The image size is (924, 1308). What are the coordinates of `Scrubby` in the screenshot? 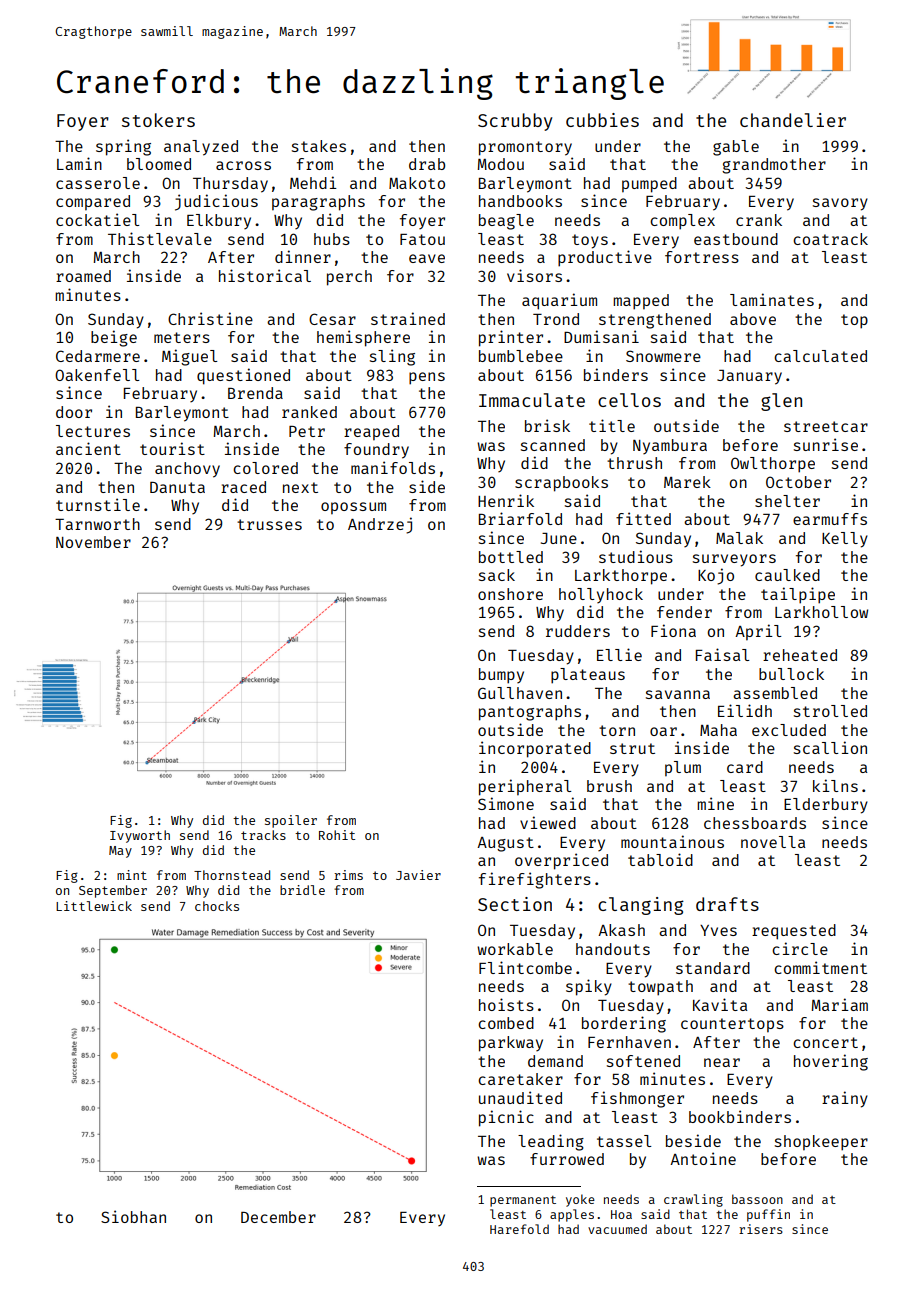 It's located at (515, 122).
